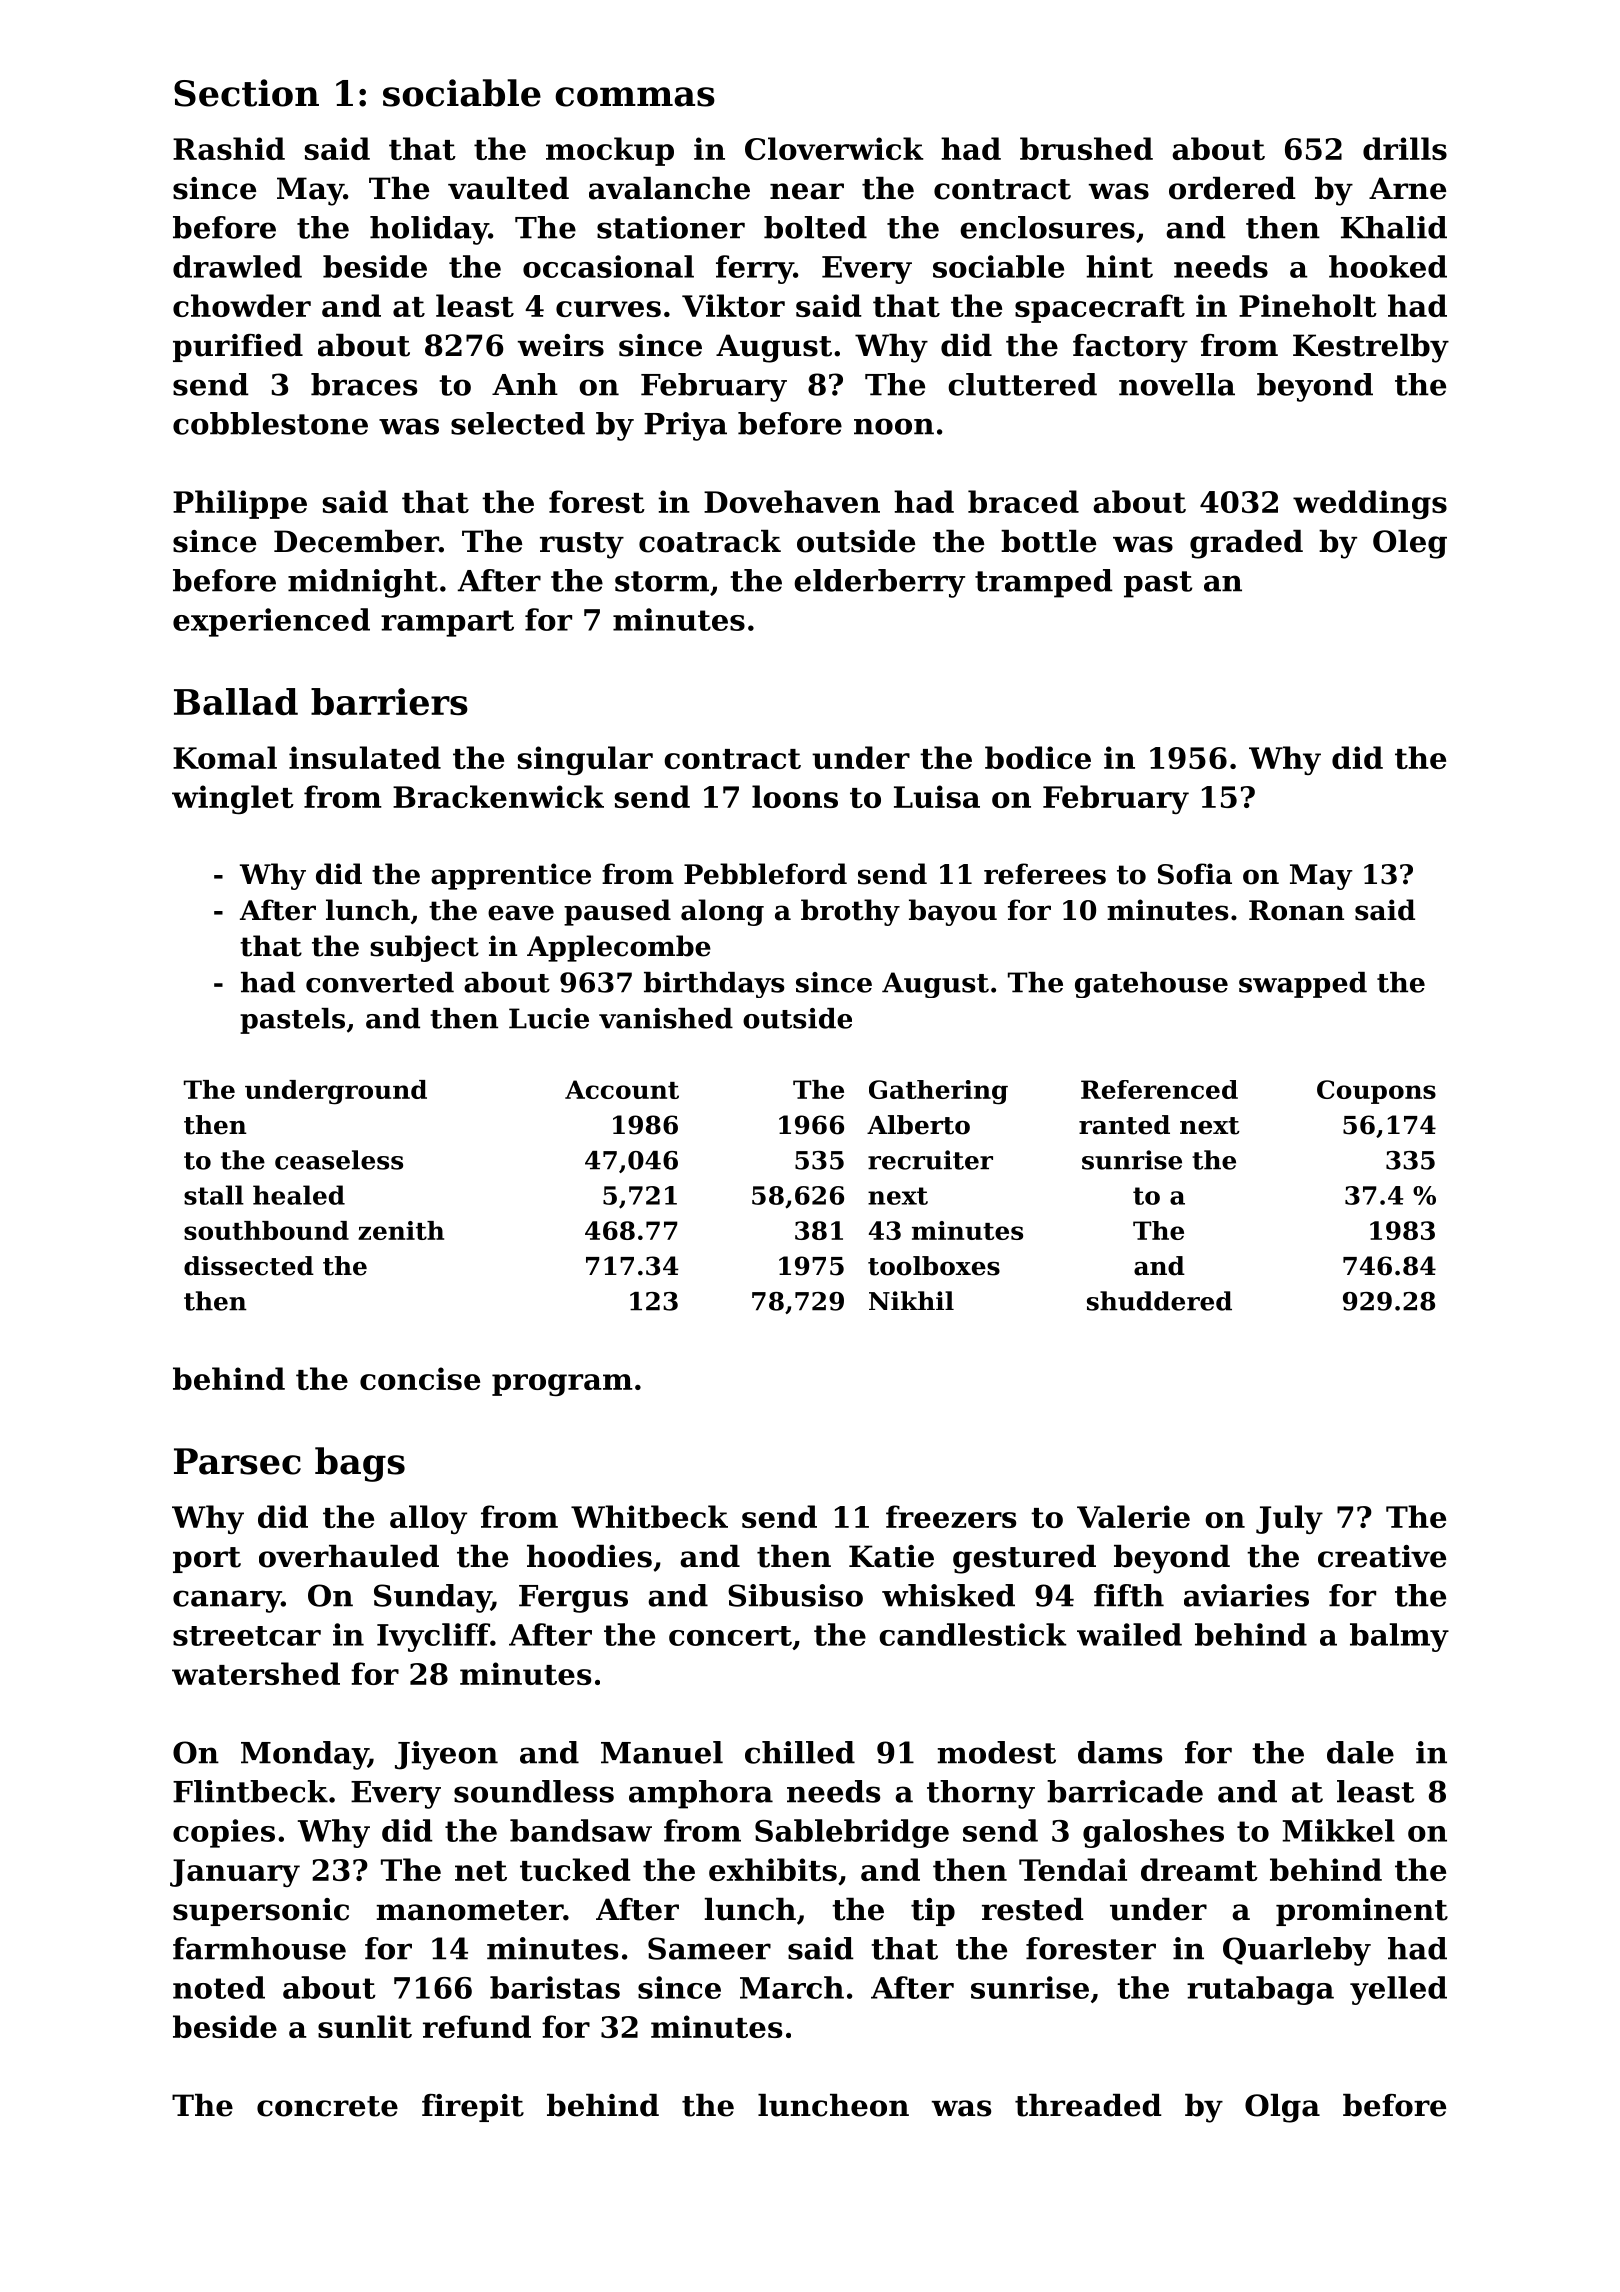 The image size is (1620, 2292). Describe the element at coordinates (1133, 1516) in the screenshot. I see `Valerie` at that location.
